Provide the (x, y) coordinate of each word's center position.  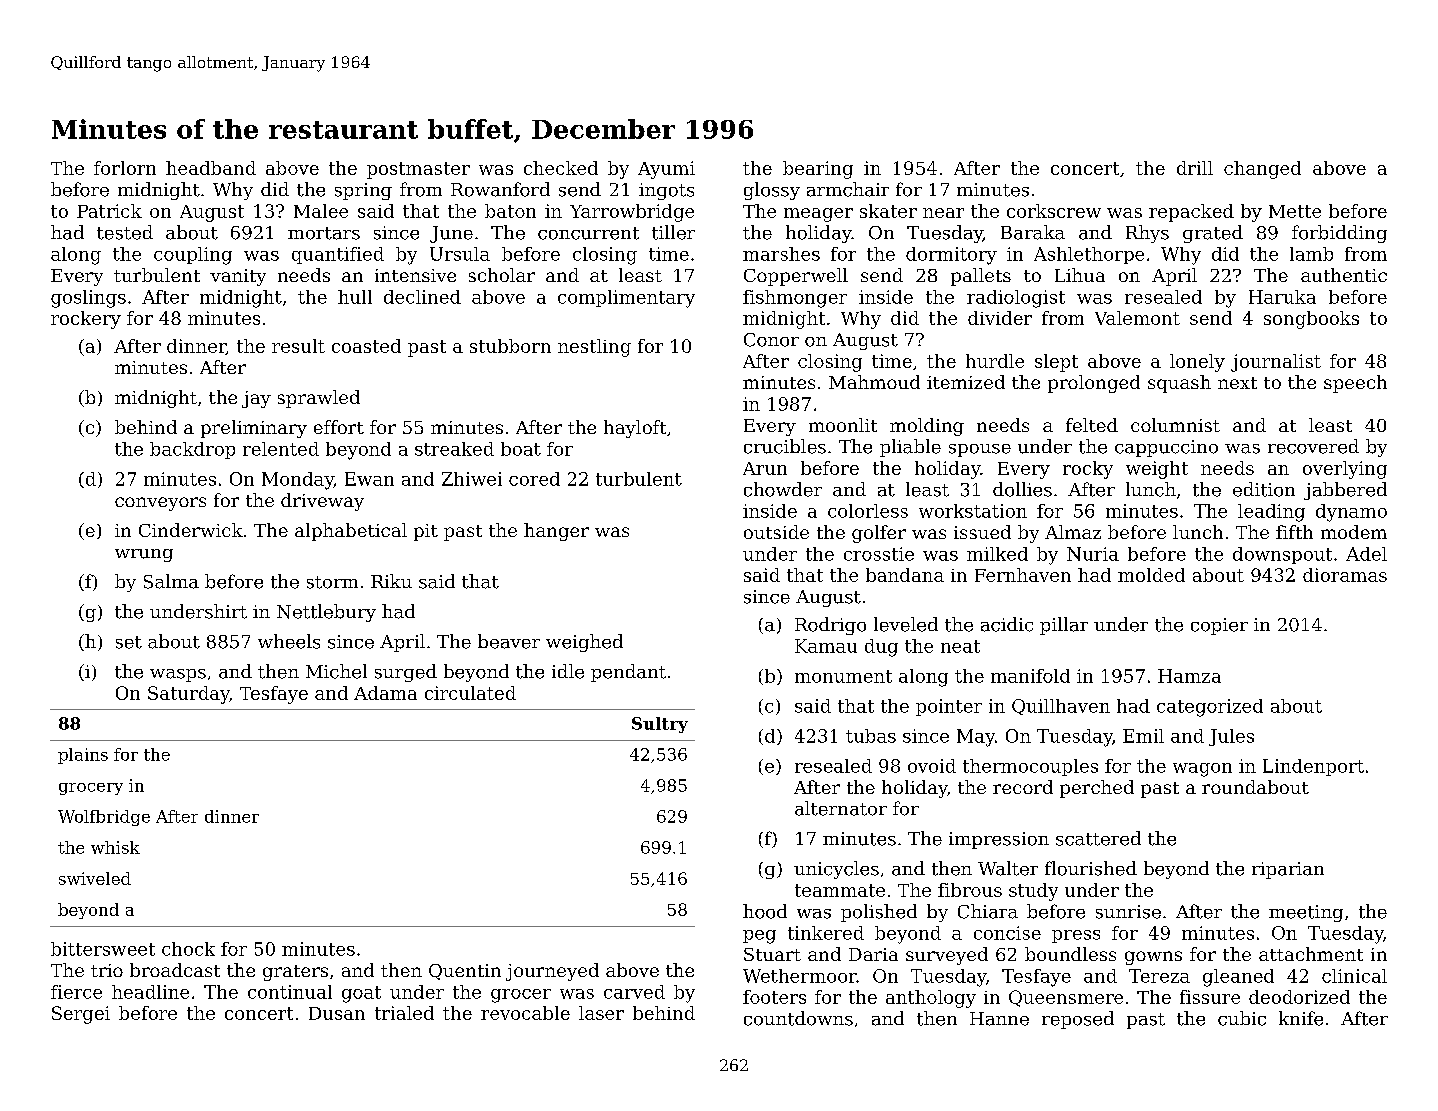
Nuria (1093, 554)
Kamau (826, 646)
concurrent (588, 233)
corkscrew (1054, 211)
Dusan (337, 1013)
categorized (1210, 708)
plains (83, 756)
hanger (556, 532)
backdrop (192, 450)
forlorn (125, 168)
